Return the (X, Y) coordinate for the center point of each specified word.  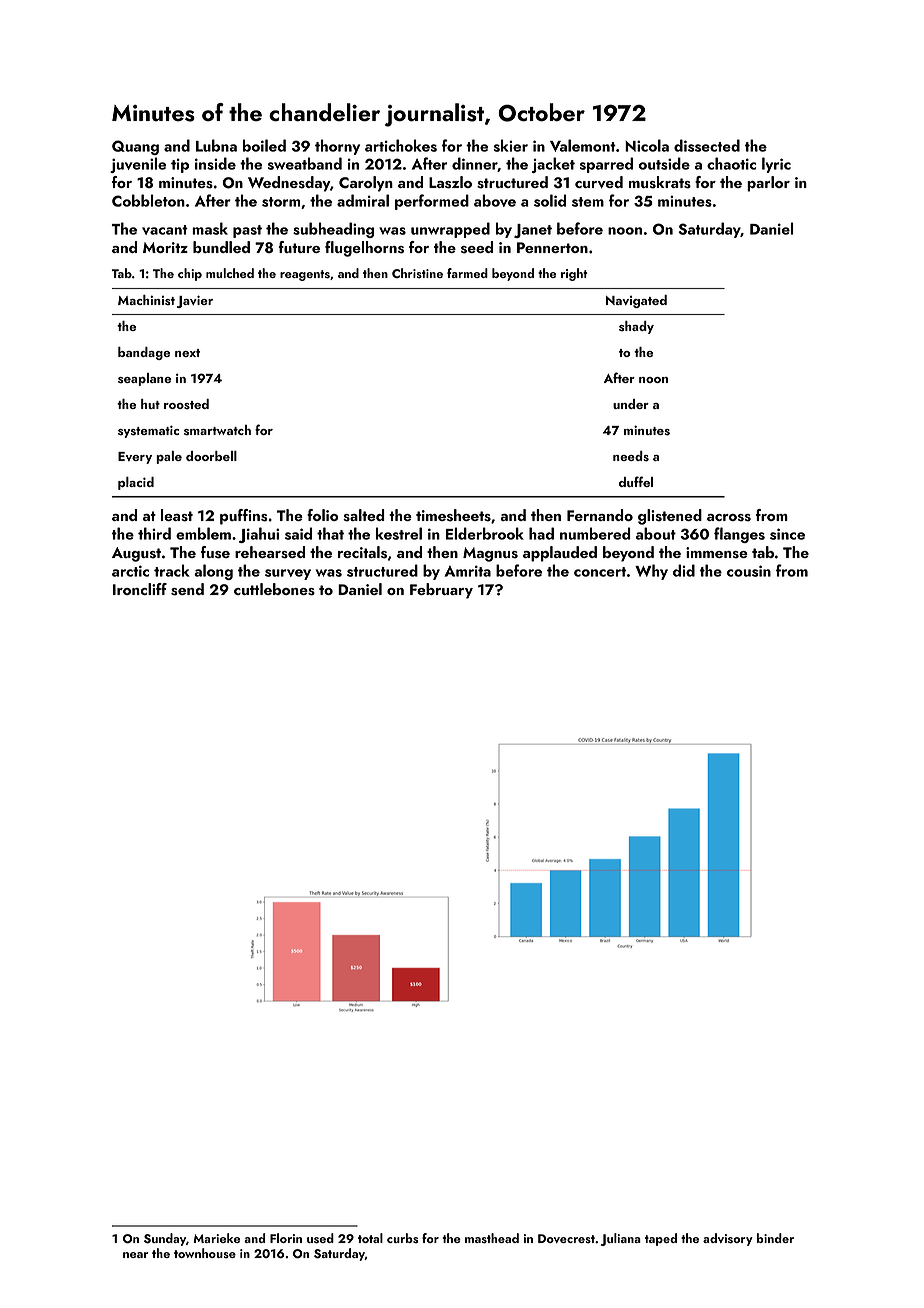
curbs (402, 1238)
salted (363, 515)
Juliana (621, 1239)
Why (651, 572)
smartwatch (217, 430)
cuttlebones (274, 589)
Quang (135, 147)
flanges (739, 535)
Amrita (467, 571)
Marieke (216, 1238)
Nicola (647, 145)
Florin (286, 1238)
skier (511, 145)
